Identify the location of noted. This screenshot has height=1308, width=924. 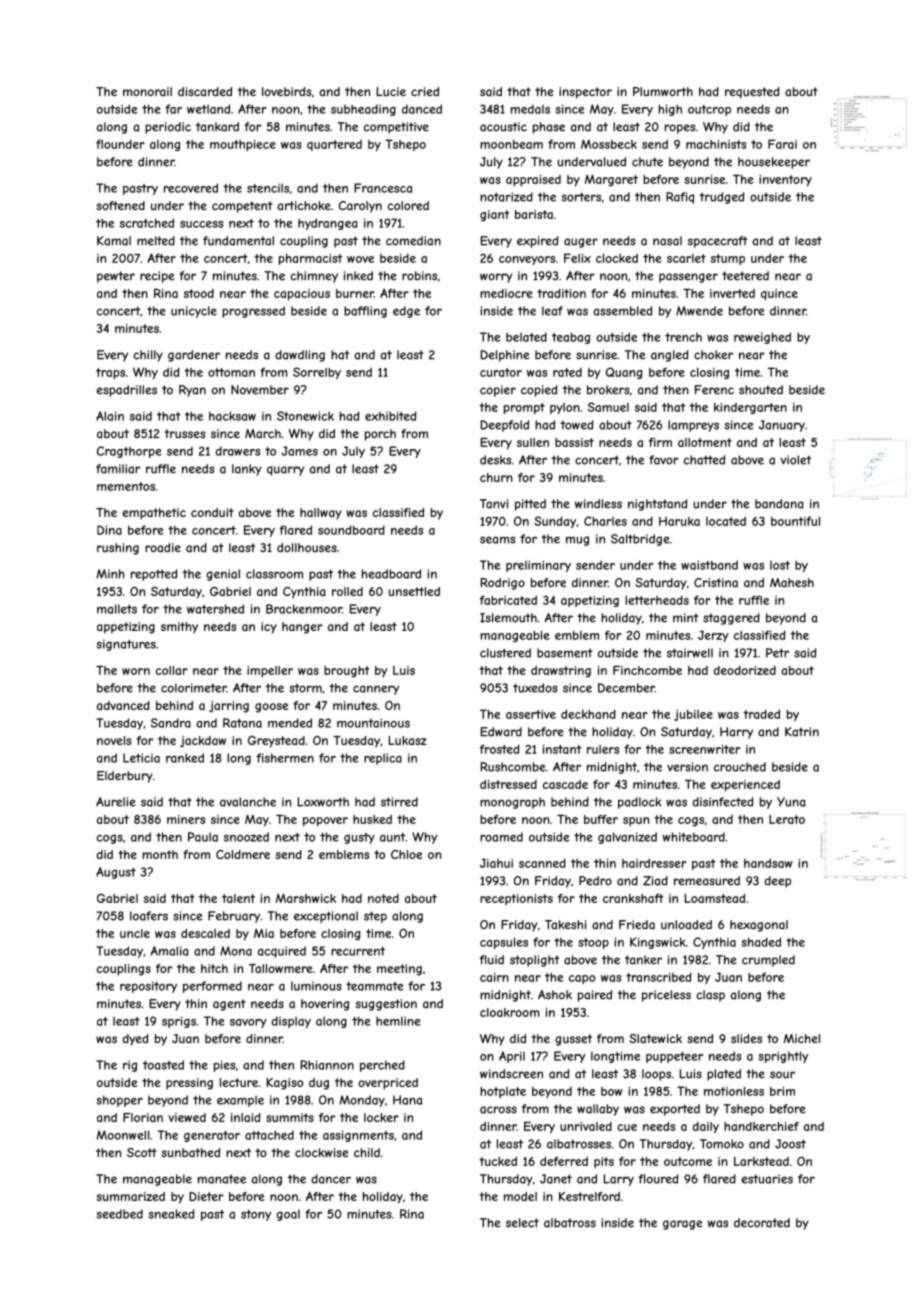
(383, 898).
